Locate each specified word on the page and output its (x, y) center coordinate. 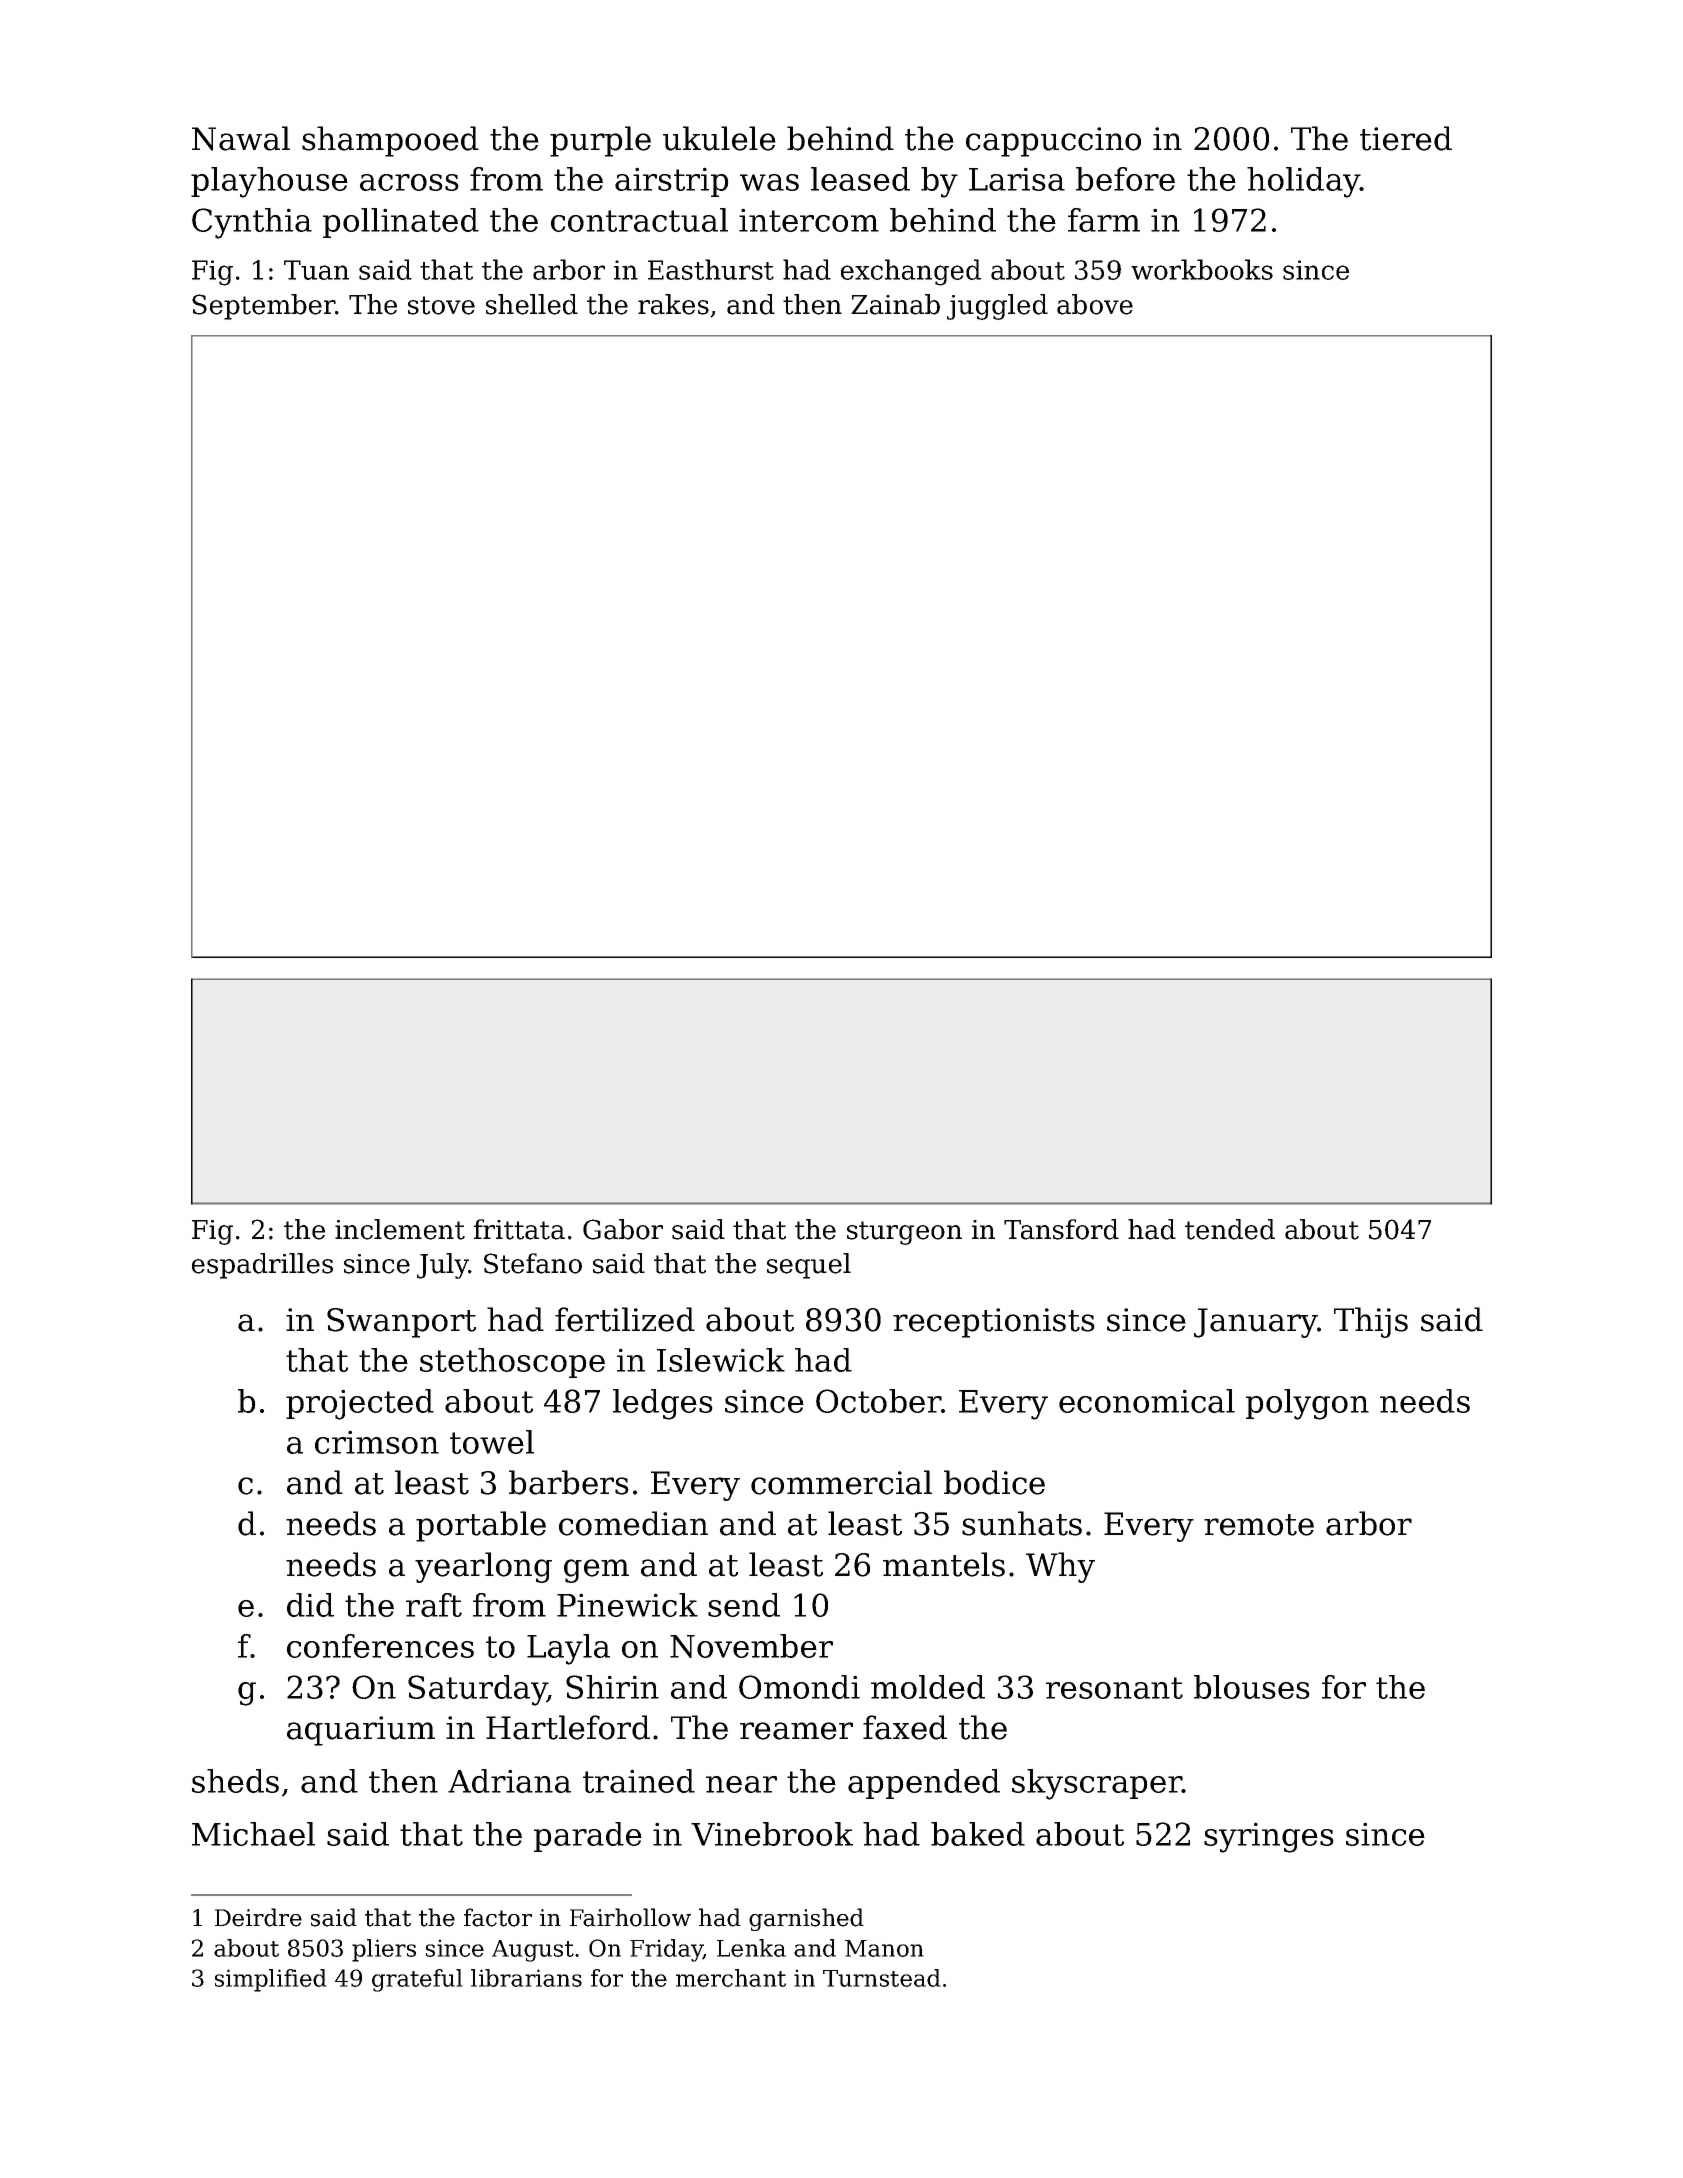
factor (498, 1917)
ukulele (719, 138)
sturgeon (904, 1233)
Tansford (1061, 1229)
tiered (1406, 138)
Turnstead (882, 1978)
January (1256, 1323)
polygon (1307, 1404)
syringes (1269, 1837)
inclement (400, 1229)
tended (1230, 1229)
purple (600, 141)
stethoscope (512, 1363)
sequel (809, 1266)
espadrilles (262, 1266)
